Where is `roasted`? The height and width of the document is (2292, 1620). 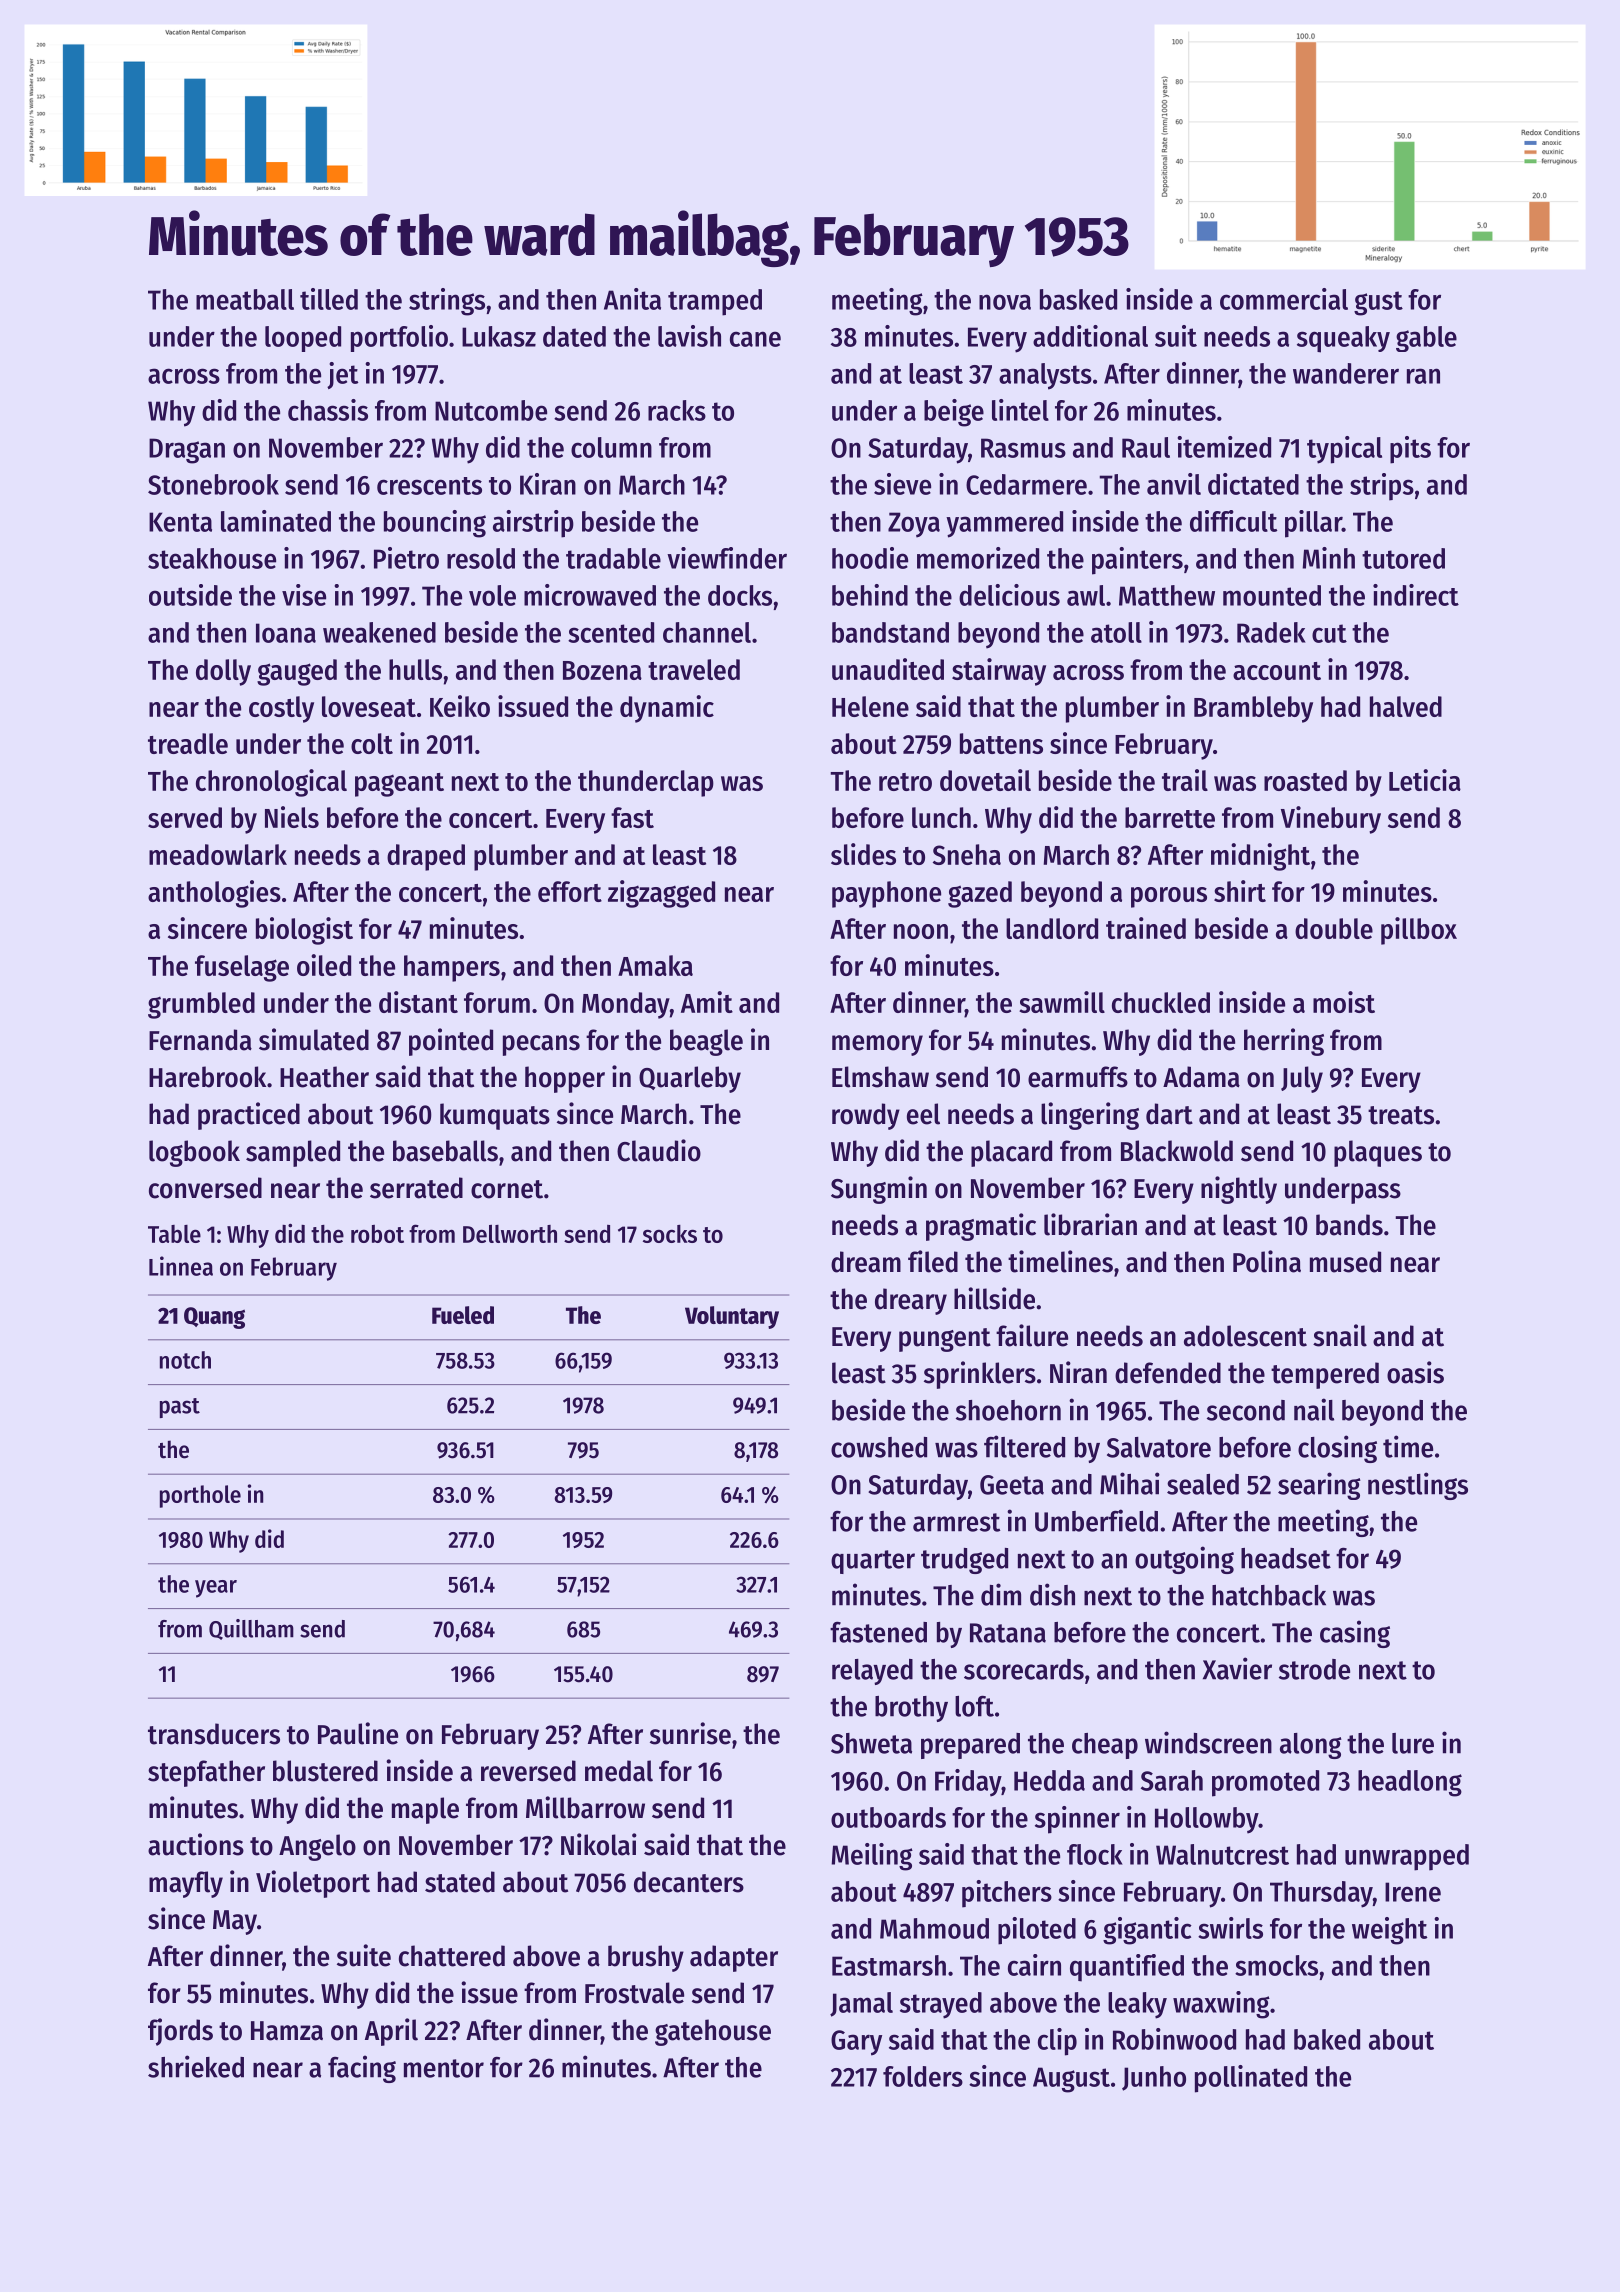 roasted is located at coordinates (1305, 780).
